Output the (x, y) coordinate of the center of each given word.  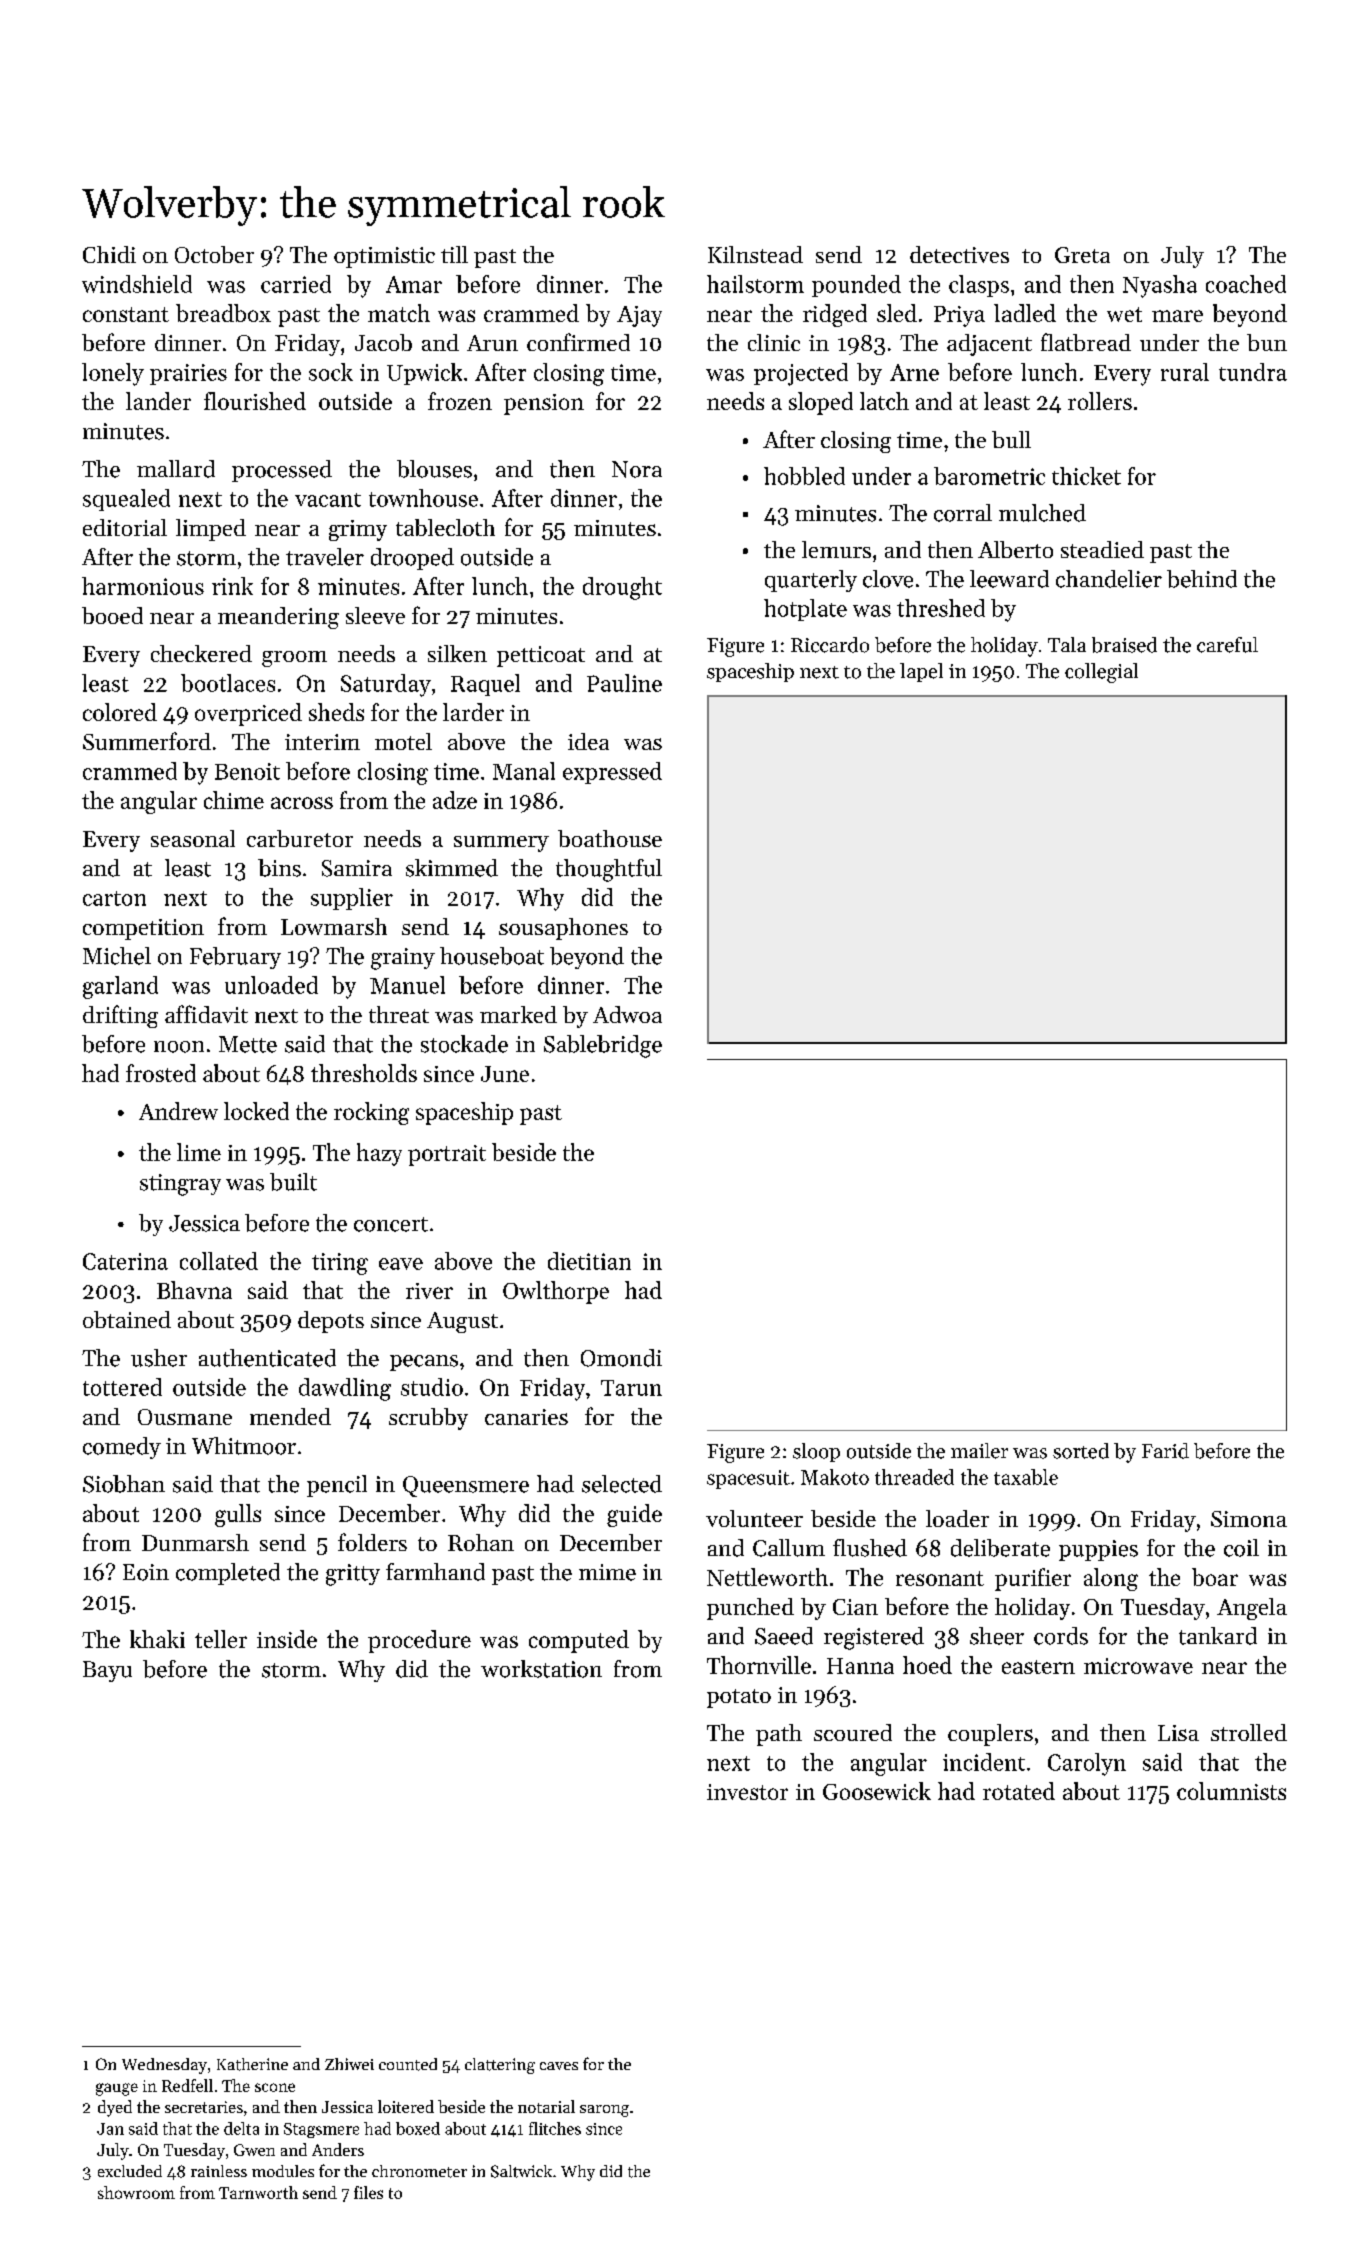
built (293, 1182)
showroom (136, 2192)
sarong (604, 2111)
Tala (1067, 644)
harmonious (143, 586)
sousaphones (563, 929)
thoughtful (609, 870)
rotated (1019, 1791)
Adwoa (627, 1014)
